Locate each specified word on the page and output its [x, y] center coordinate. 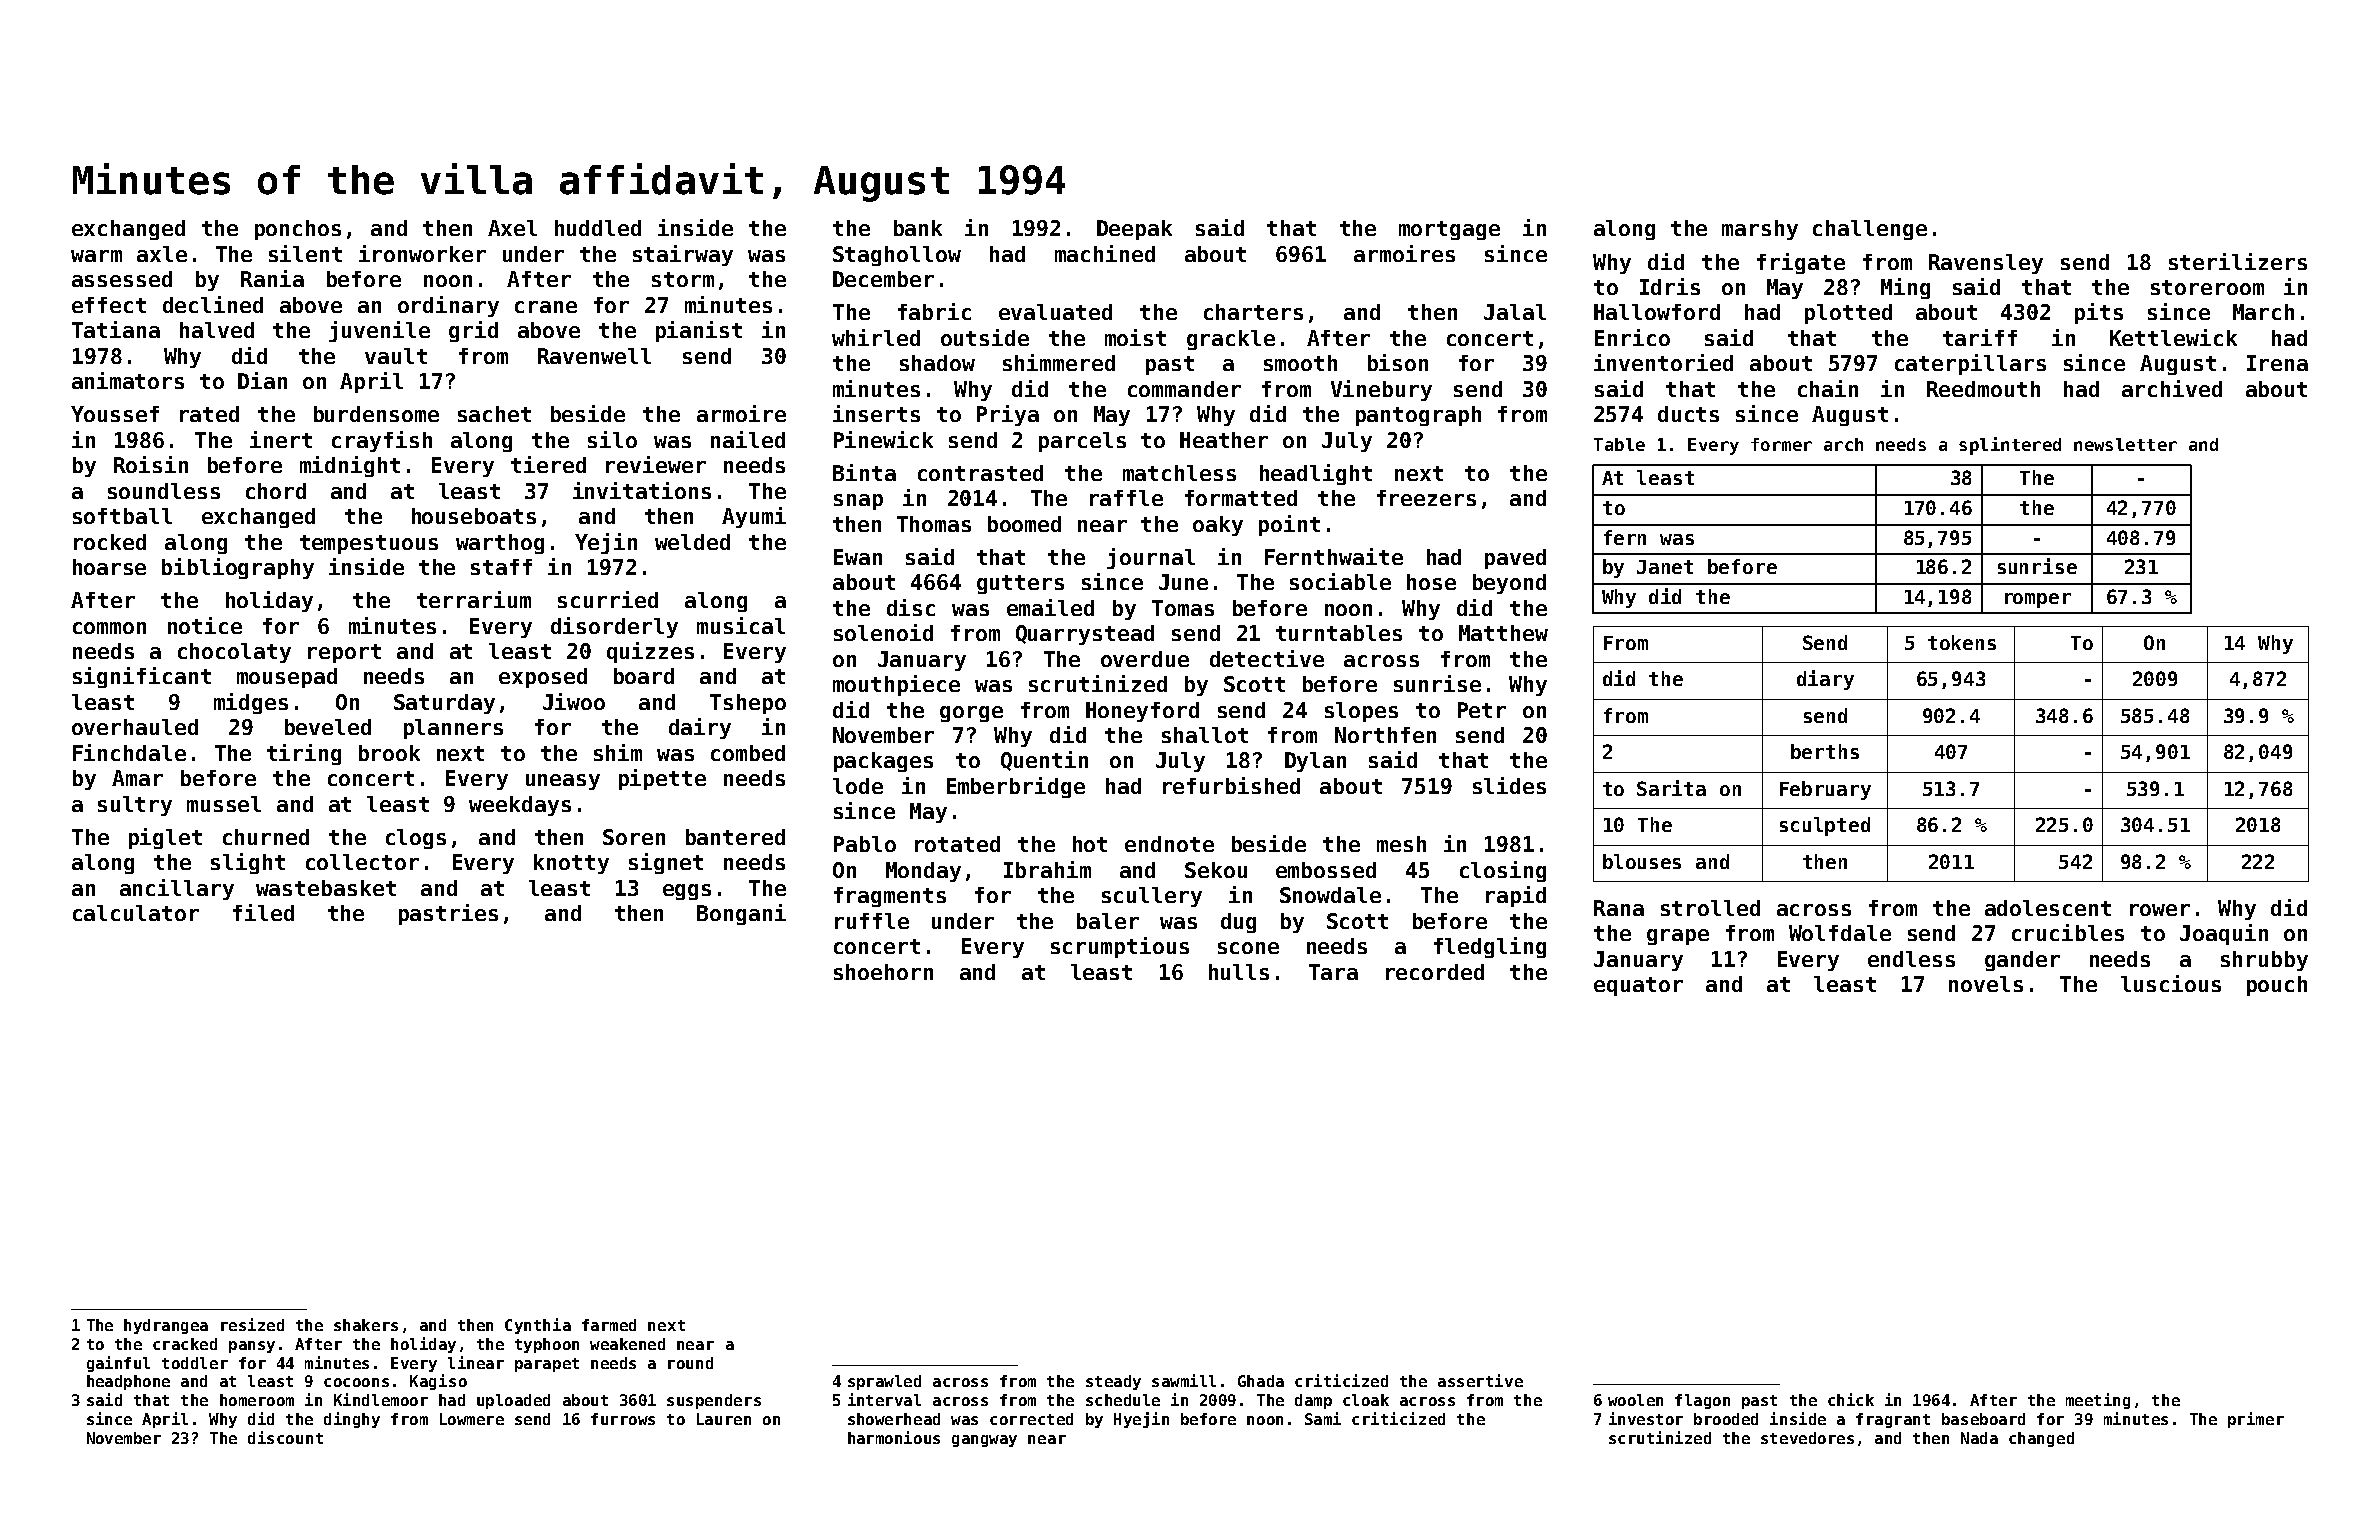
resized [252, 1324]
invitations [642, 490]
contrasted [980, 473]
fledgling [1490, 947]
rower [2160, 910]
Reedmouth [1983, 389]
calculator [136, 913]
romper [2038, 600]
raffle [1126, 498]
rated [209, 414]
